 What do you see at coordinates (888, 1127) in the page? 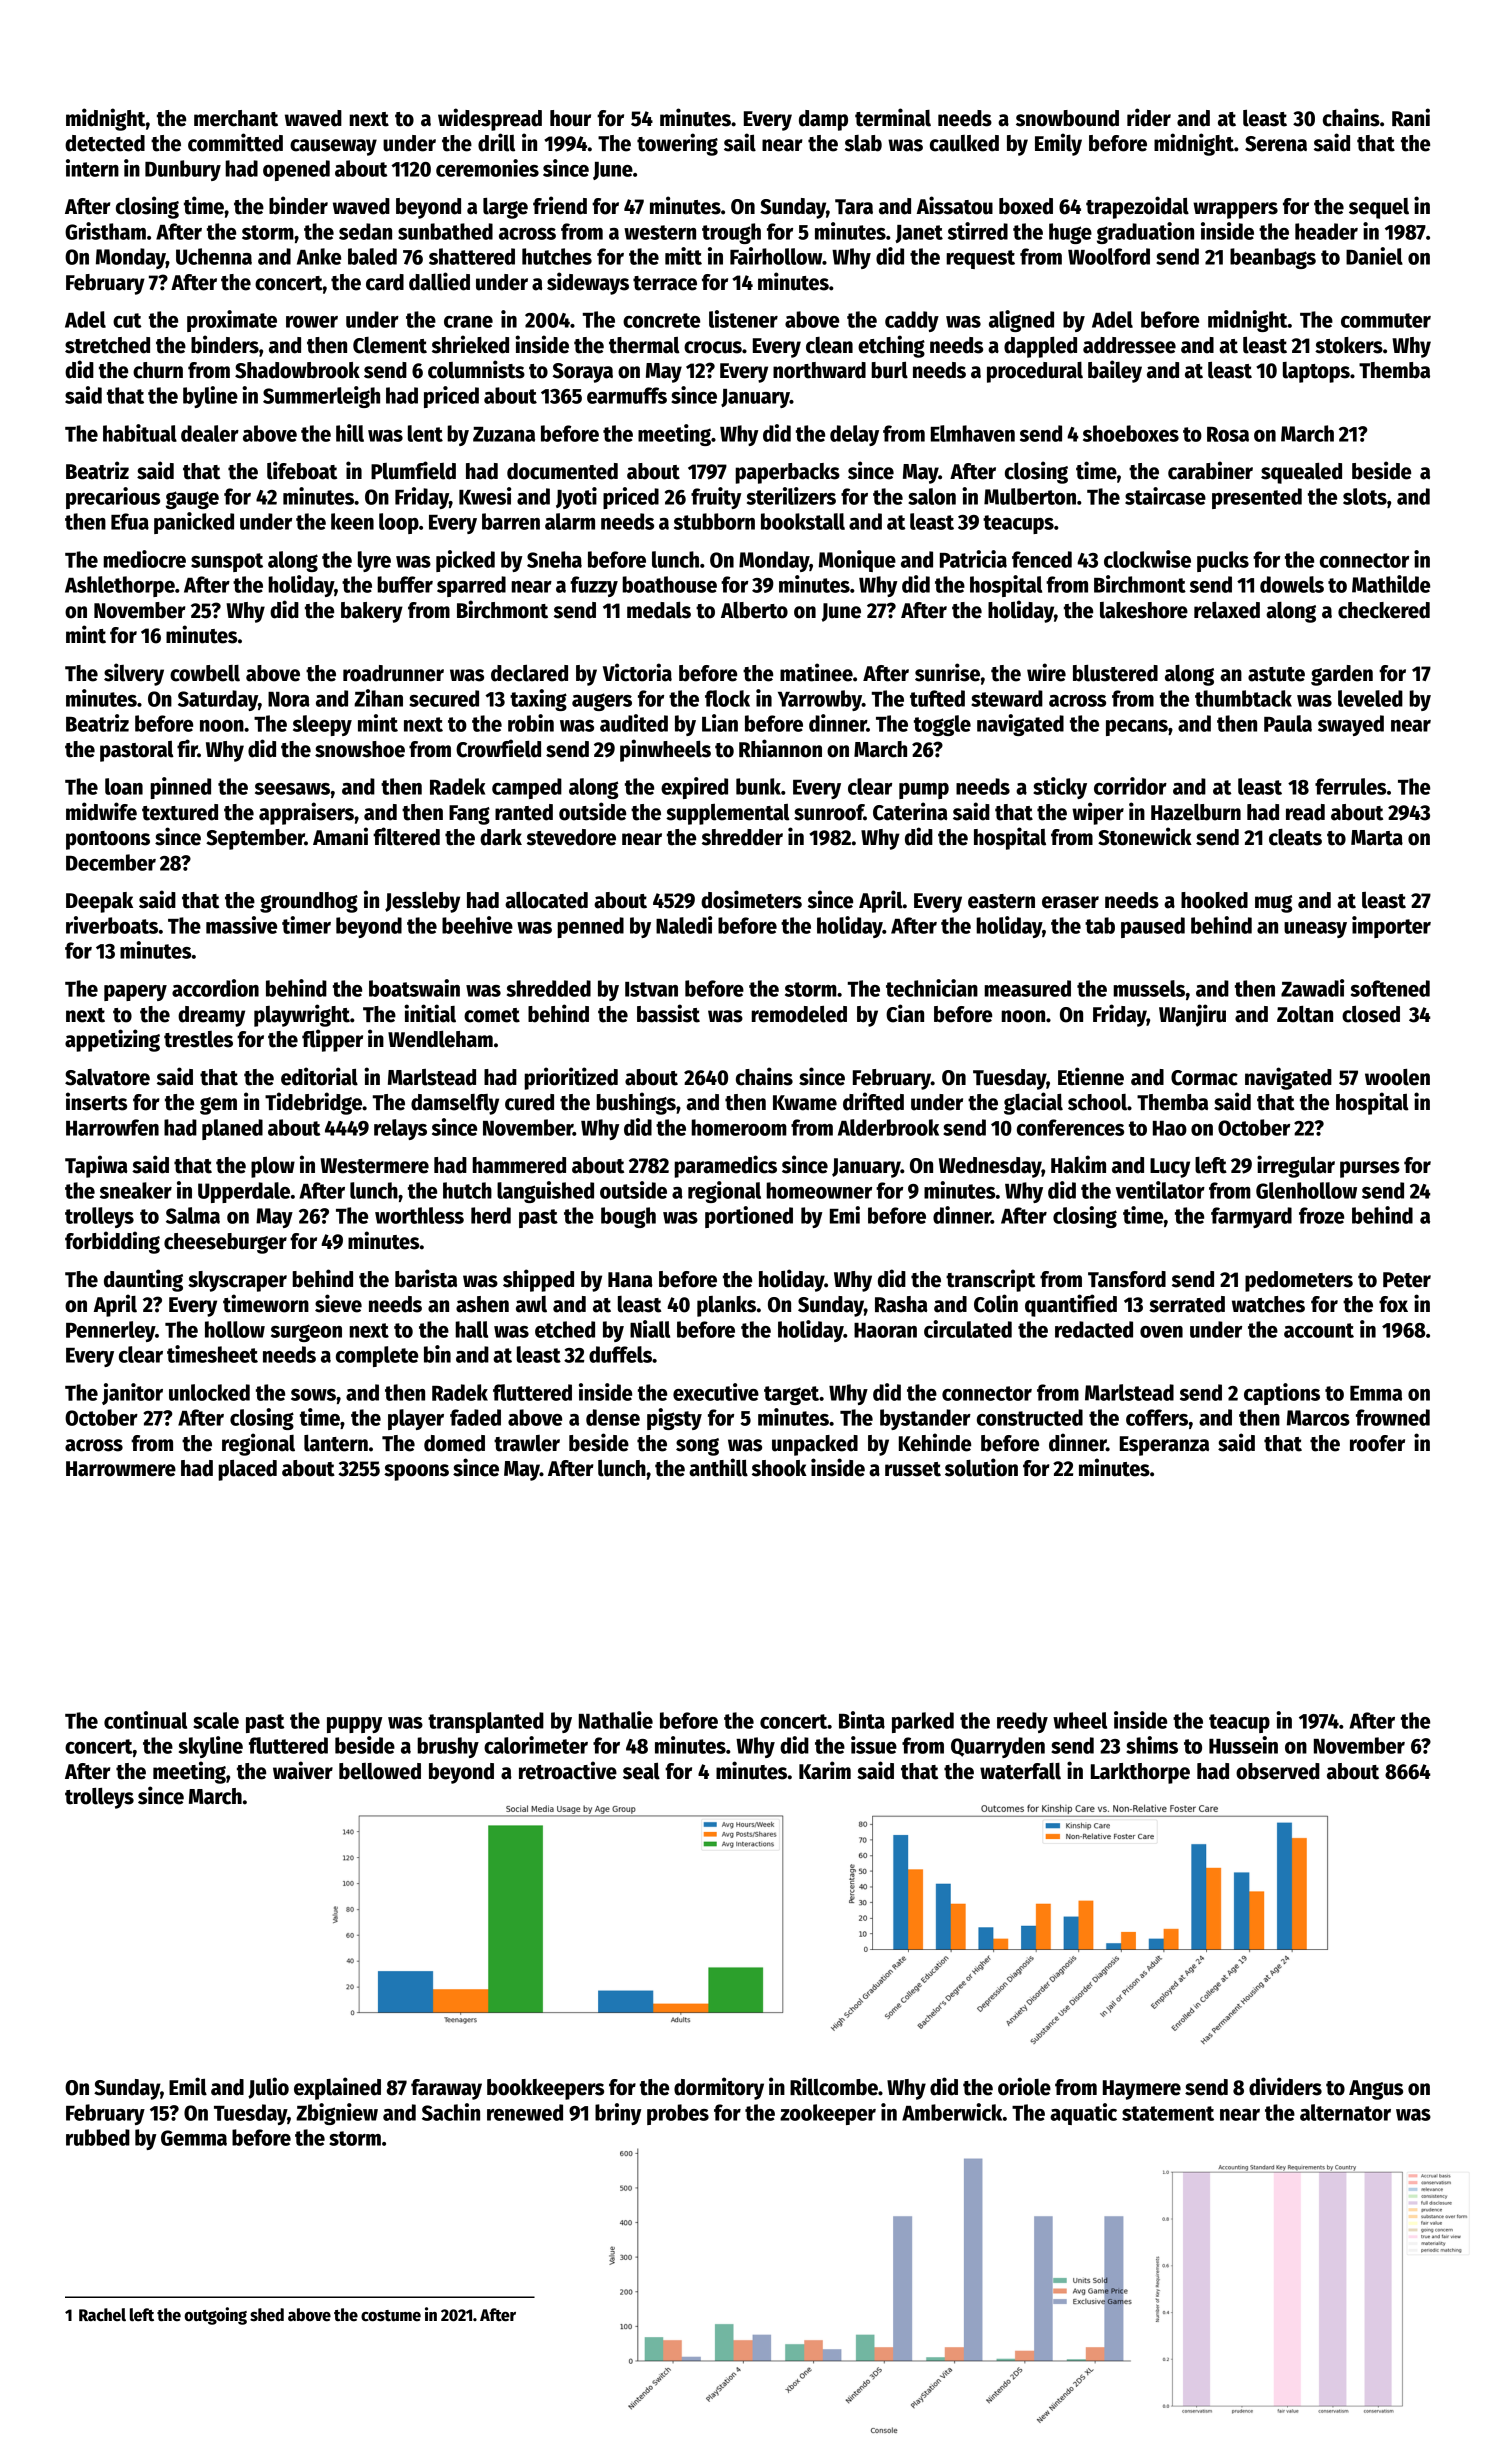
I see `Alderbrook` at bounding box center [888, 1127].
